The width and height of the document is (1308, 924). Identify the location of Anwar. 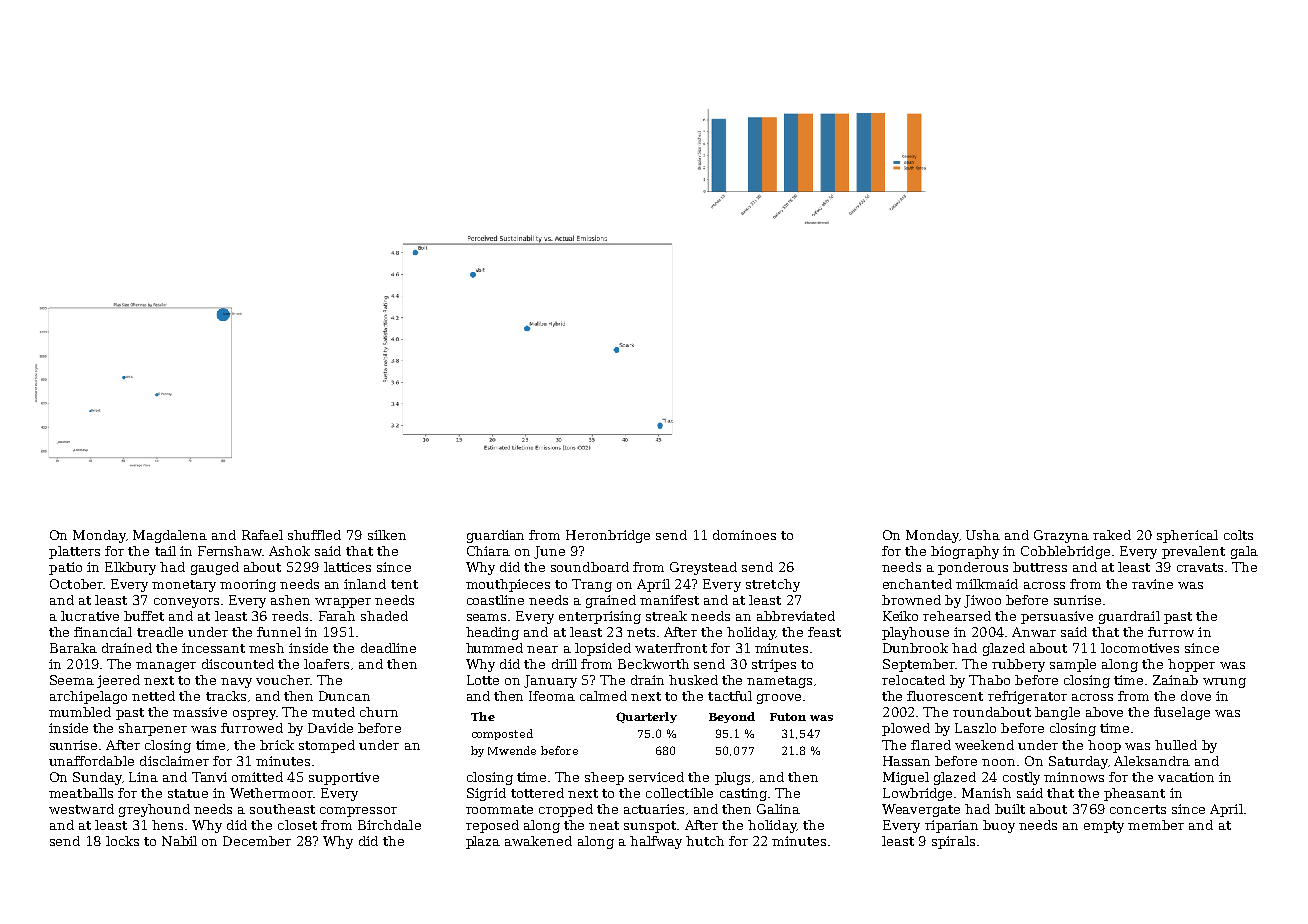
(1034, 632).
